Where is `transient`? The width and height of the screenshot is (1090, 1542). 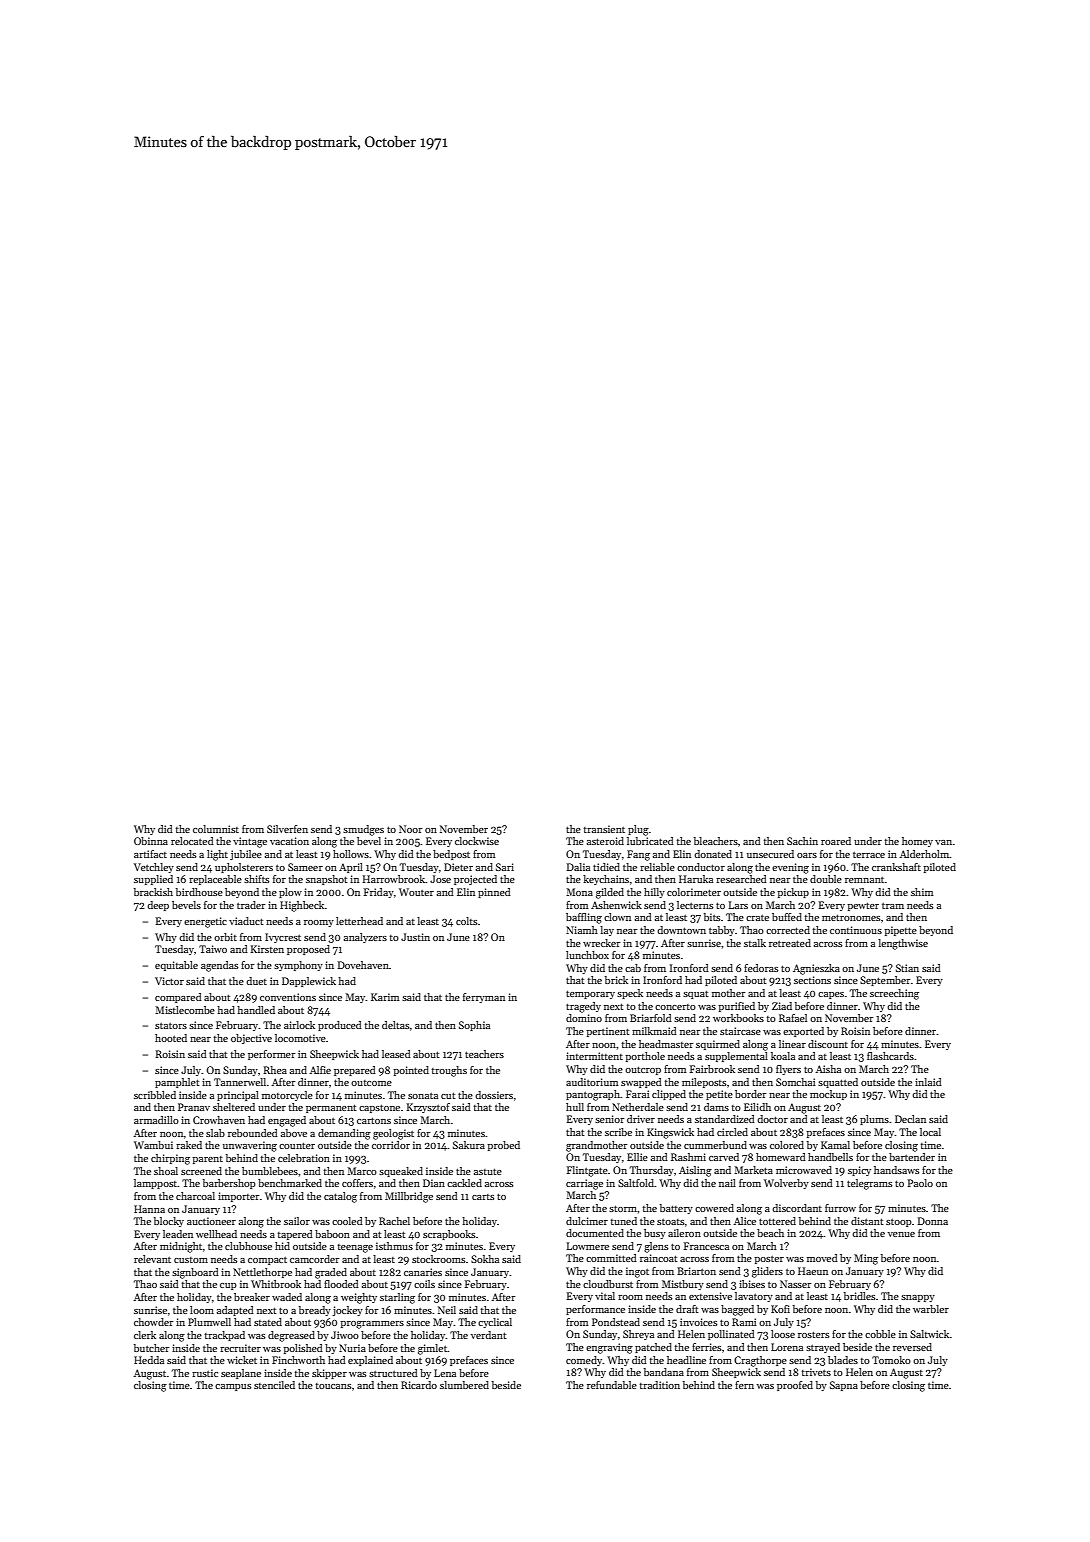 transient is located at coordinates (604, 829).
